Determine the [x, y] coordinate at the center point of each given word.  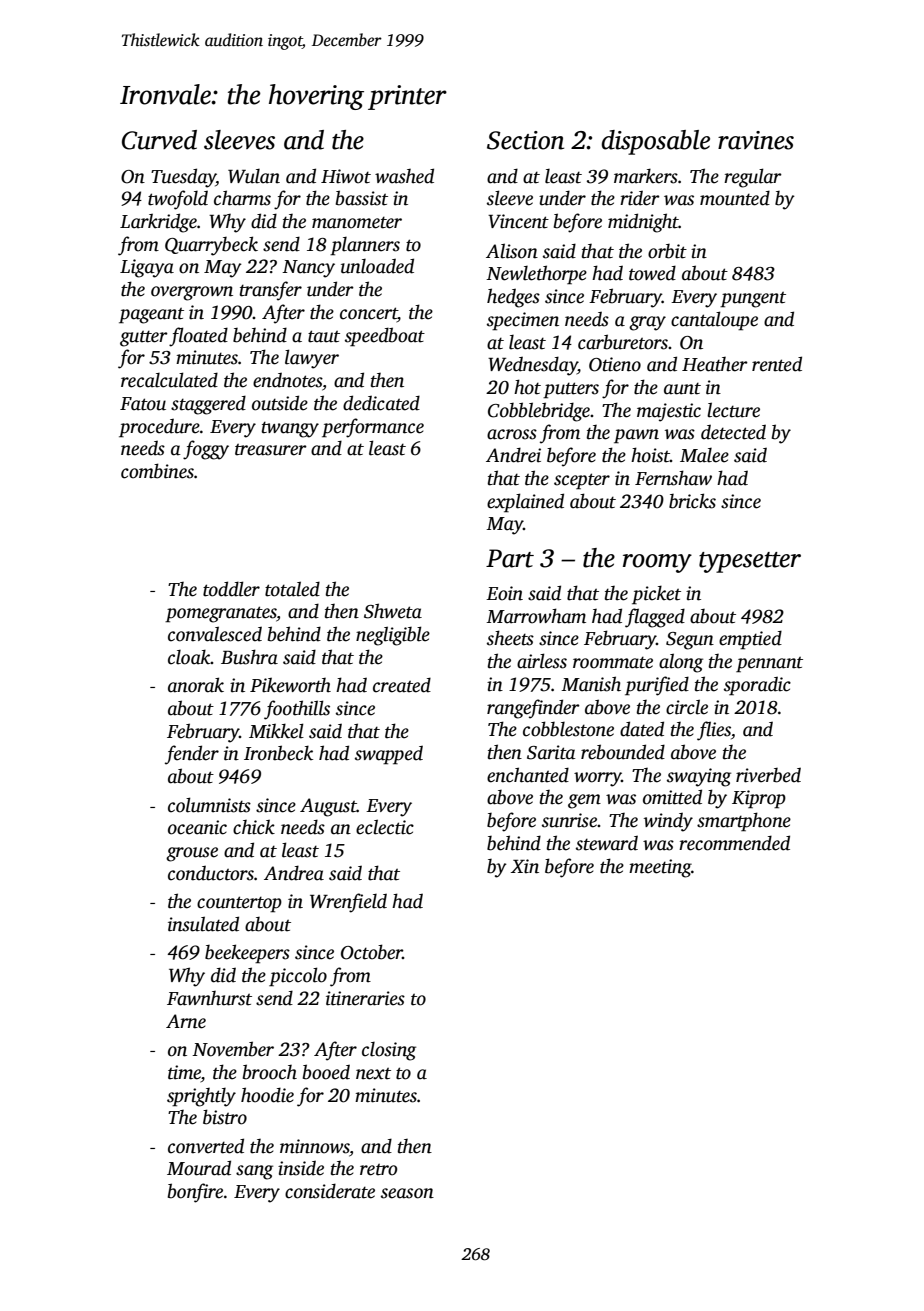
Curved [159, 140]
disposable [655, 142]
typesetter [750, 562]
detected [733, 432]
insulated [203, 924]
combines [157, 471]
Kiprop [759, 799]
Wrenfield [348, 903]
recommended [734, 843]
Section [525, 140]
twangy [290, 430]
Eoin [504, 593]
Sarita [551, 752]
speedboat [385, 337]
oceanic [197, 827]
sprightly [201, 1097]
